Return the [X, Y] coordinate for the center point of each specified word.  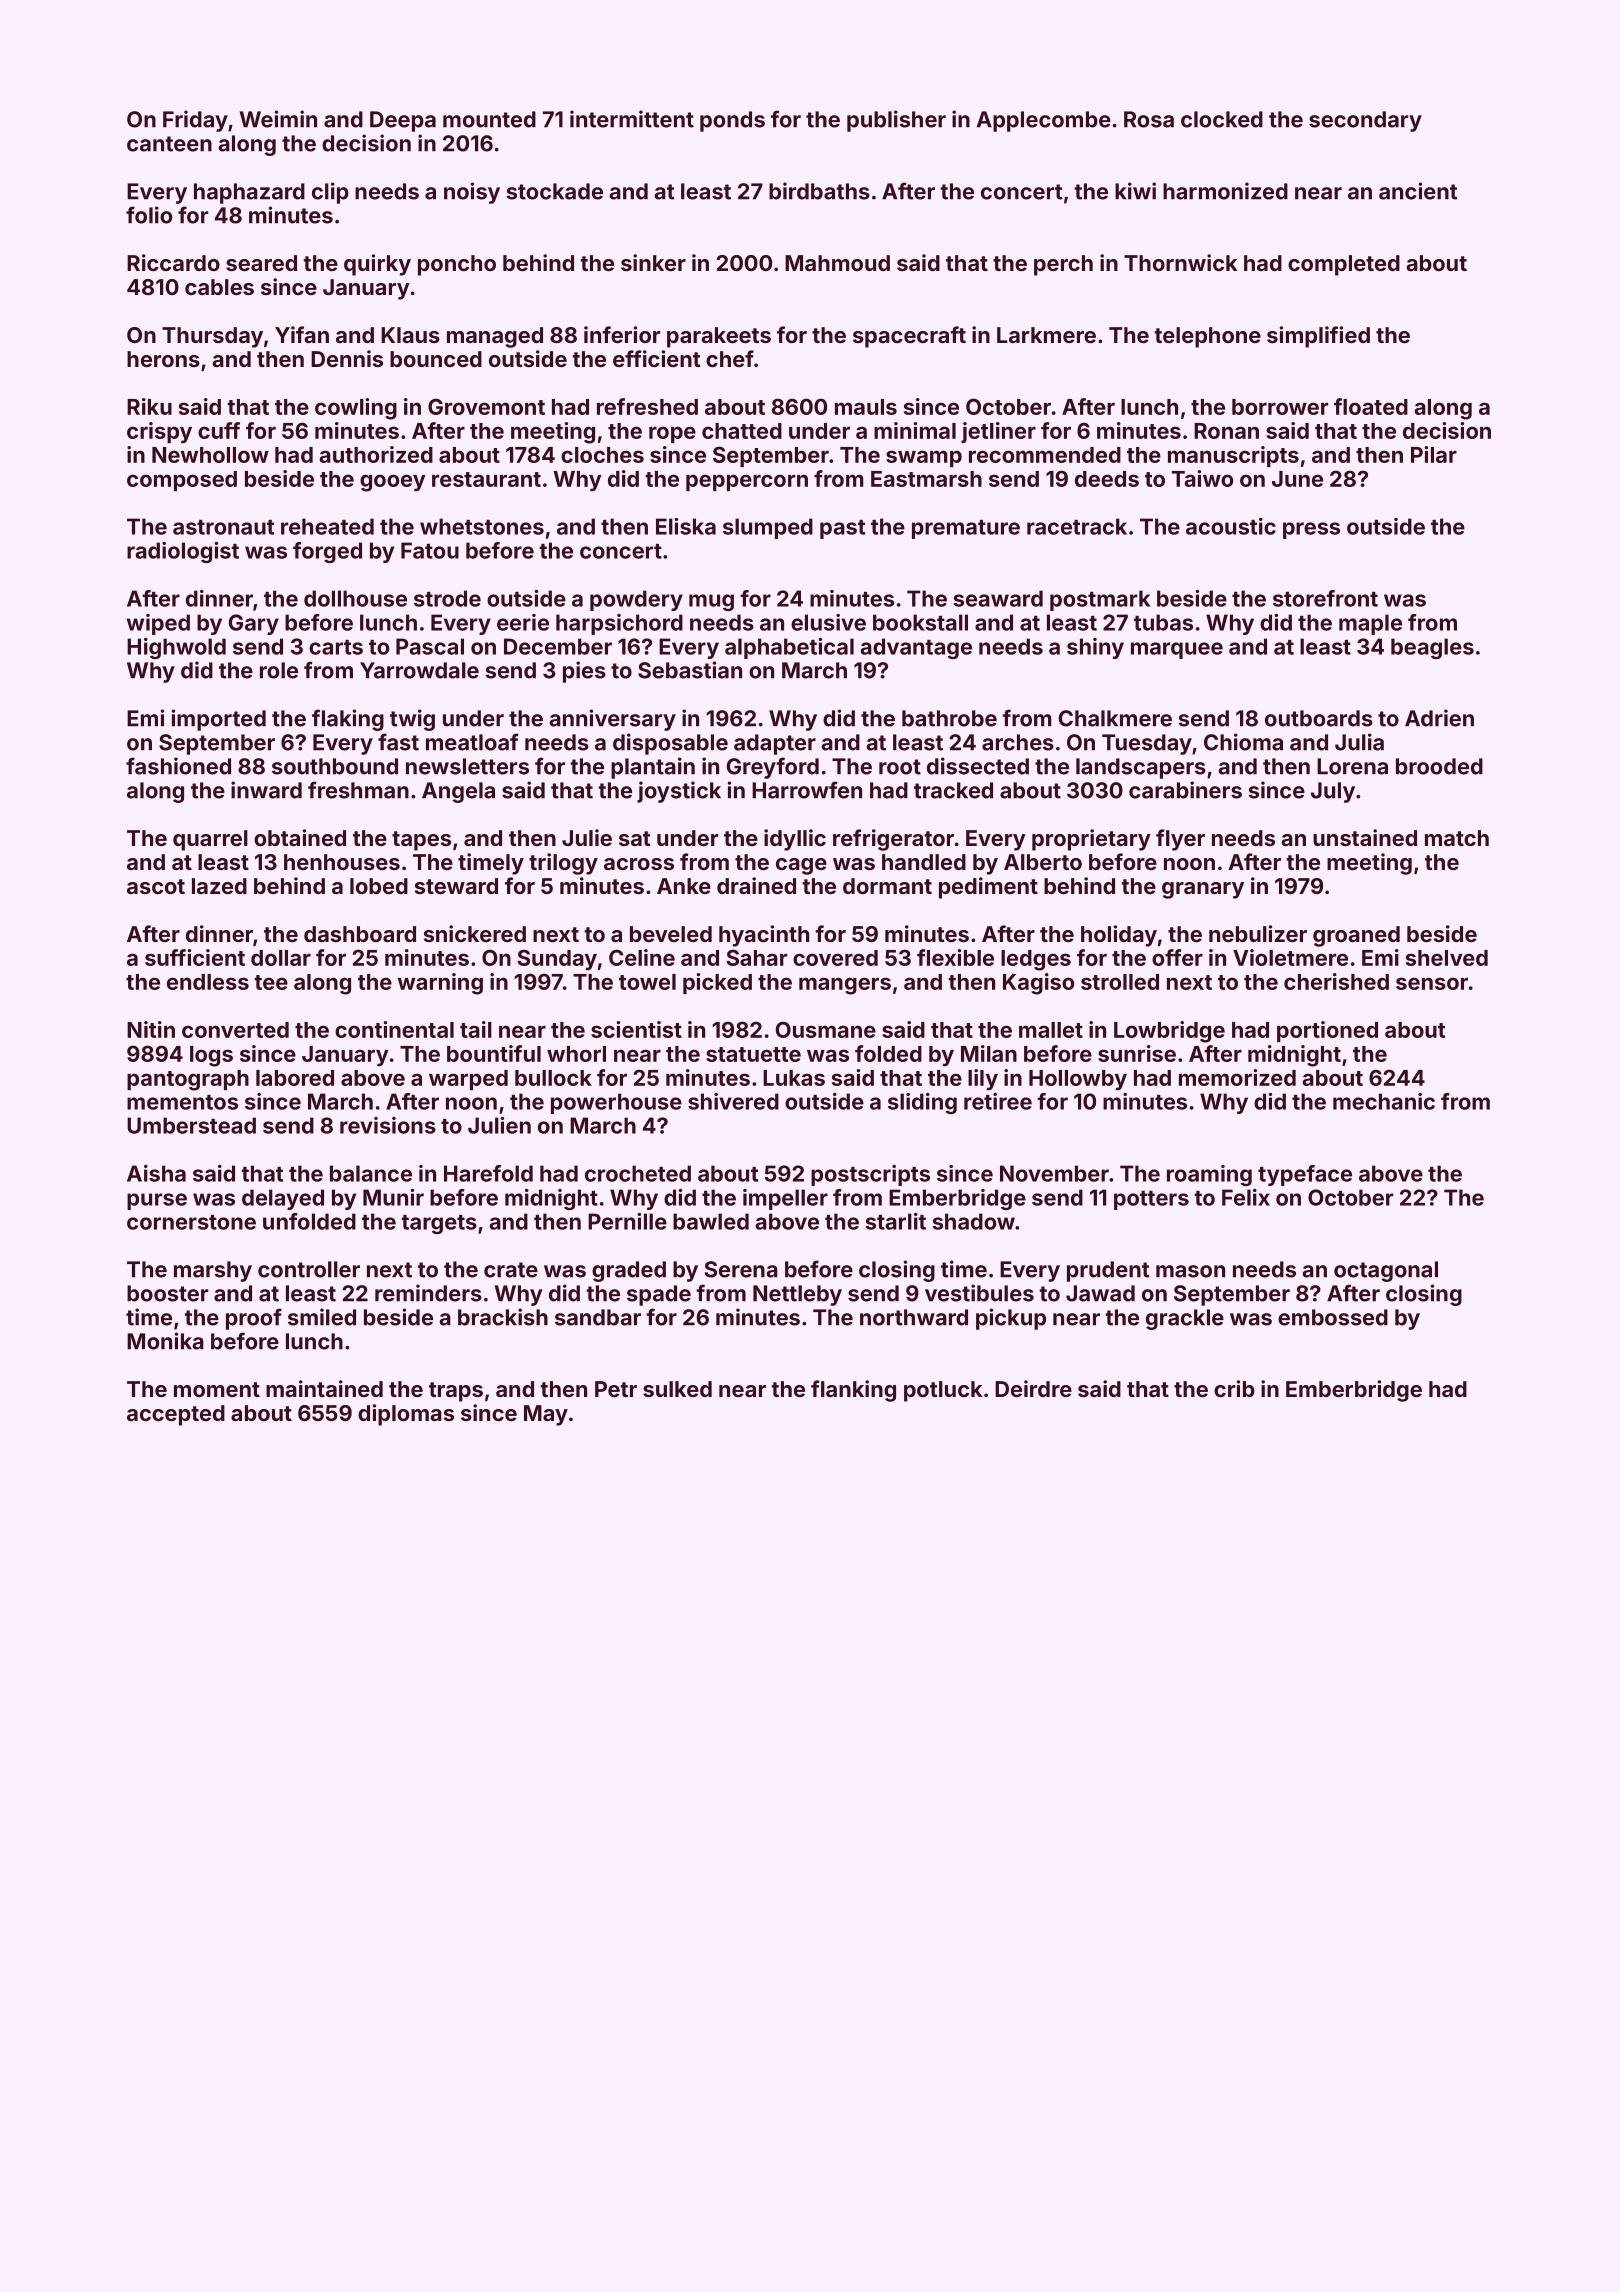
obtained [300, 837]
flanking [853, 1391]
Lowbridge [1169, 1032]
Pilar [1434, 454]
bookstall [920, 622]
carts [336, 647]
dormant [887, 886]
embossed [1333, 1317]
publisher [896, 121]
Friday [195, 121]
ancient [1418, 191]
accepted [176, 1415]
